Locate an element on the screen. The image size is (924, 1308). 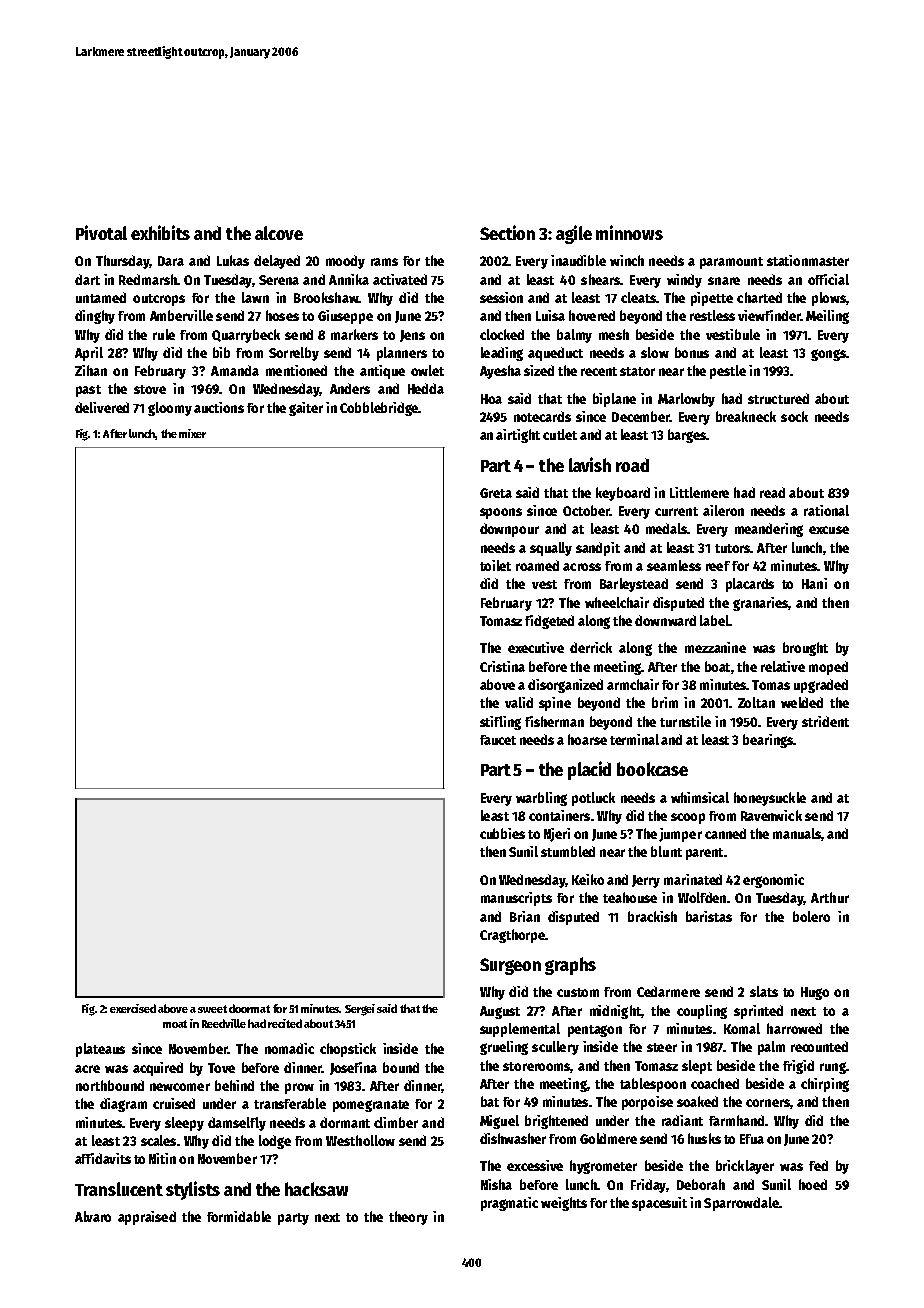
formidable is located at coordinates (239, 1216).
